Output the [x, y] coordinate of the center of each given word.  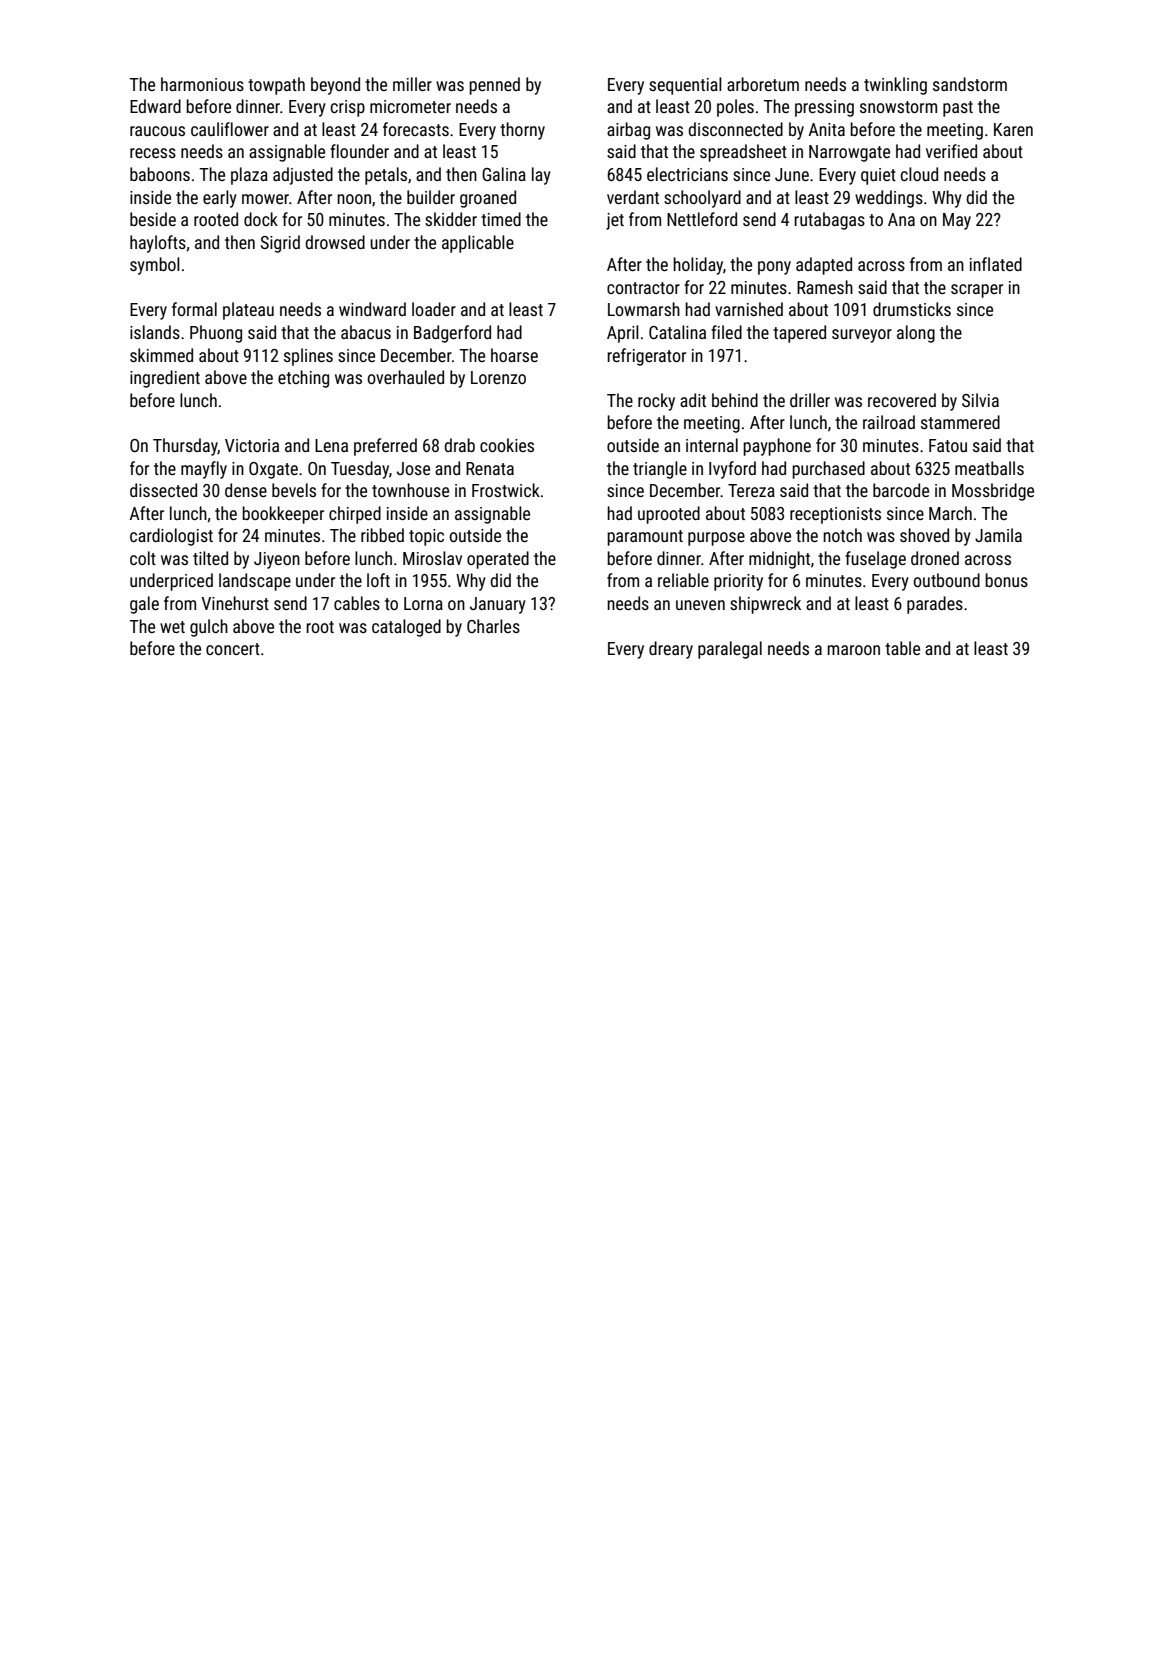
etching [303, 379]
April [623, 334]
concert [233, 649]
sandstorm [970, 84]
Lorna [423, 603]
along [916, 334]
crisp [348, 108]
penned [494, 86]
